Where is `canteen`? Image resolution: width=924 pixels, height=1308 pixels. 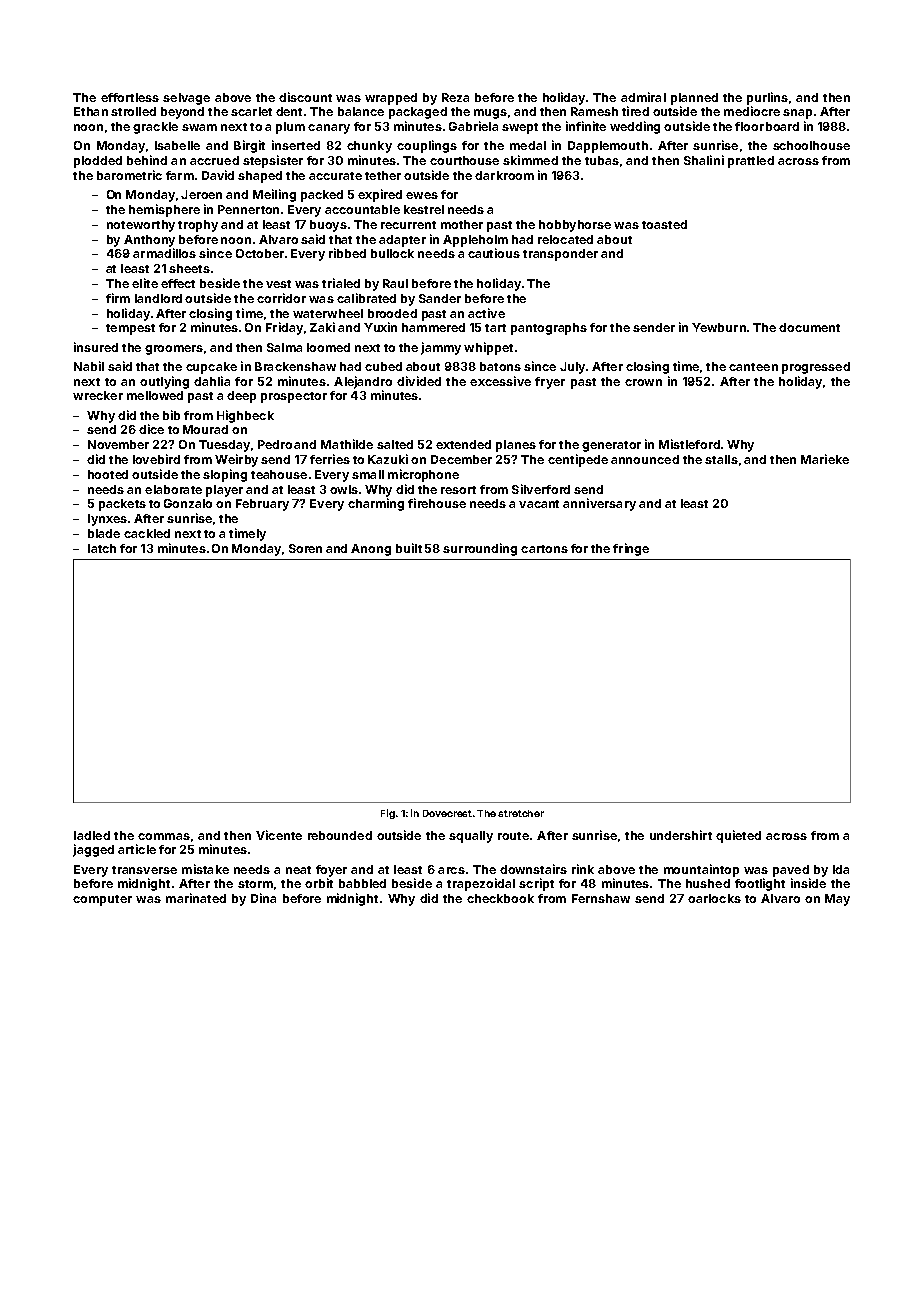 canteen is located at coordinates (753, 367).
